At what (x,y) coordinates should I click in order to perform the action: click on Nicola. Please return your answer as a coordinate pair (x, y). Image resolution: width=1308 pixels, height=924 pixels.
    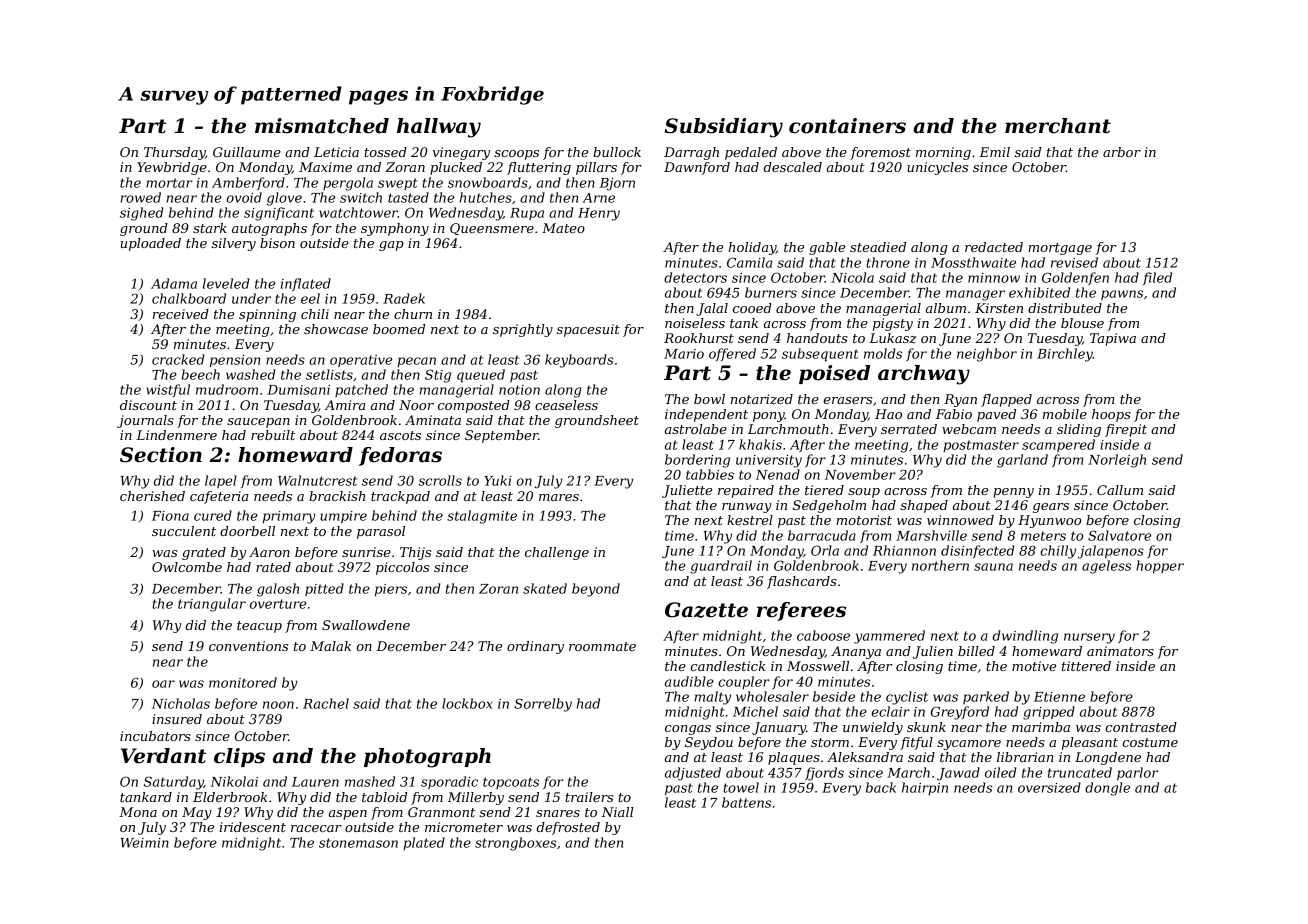
    Looking at the image, I should click on (852, 277).
